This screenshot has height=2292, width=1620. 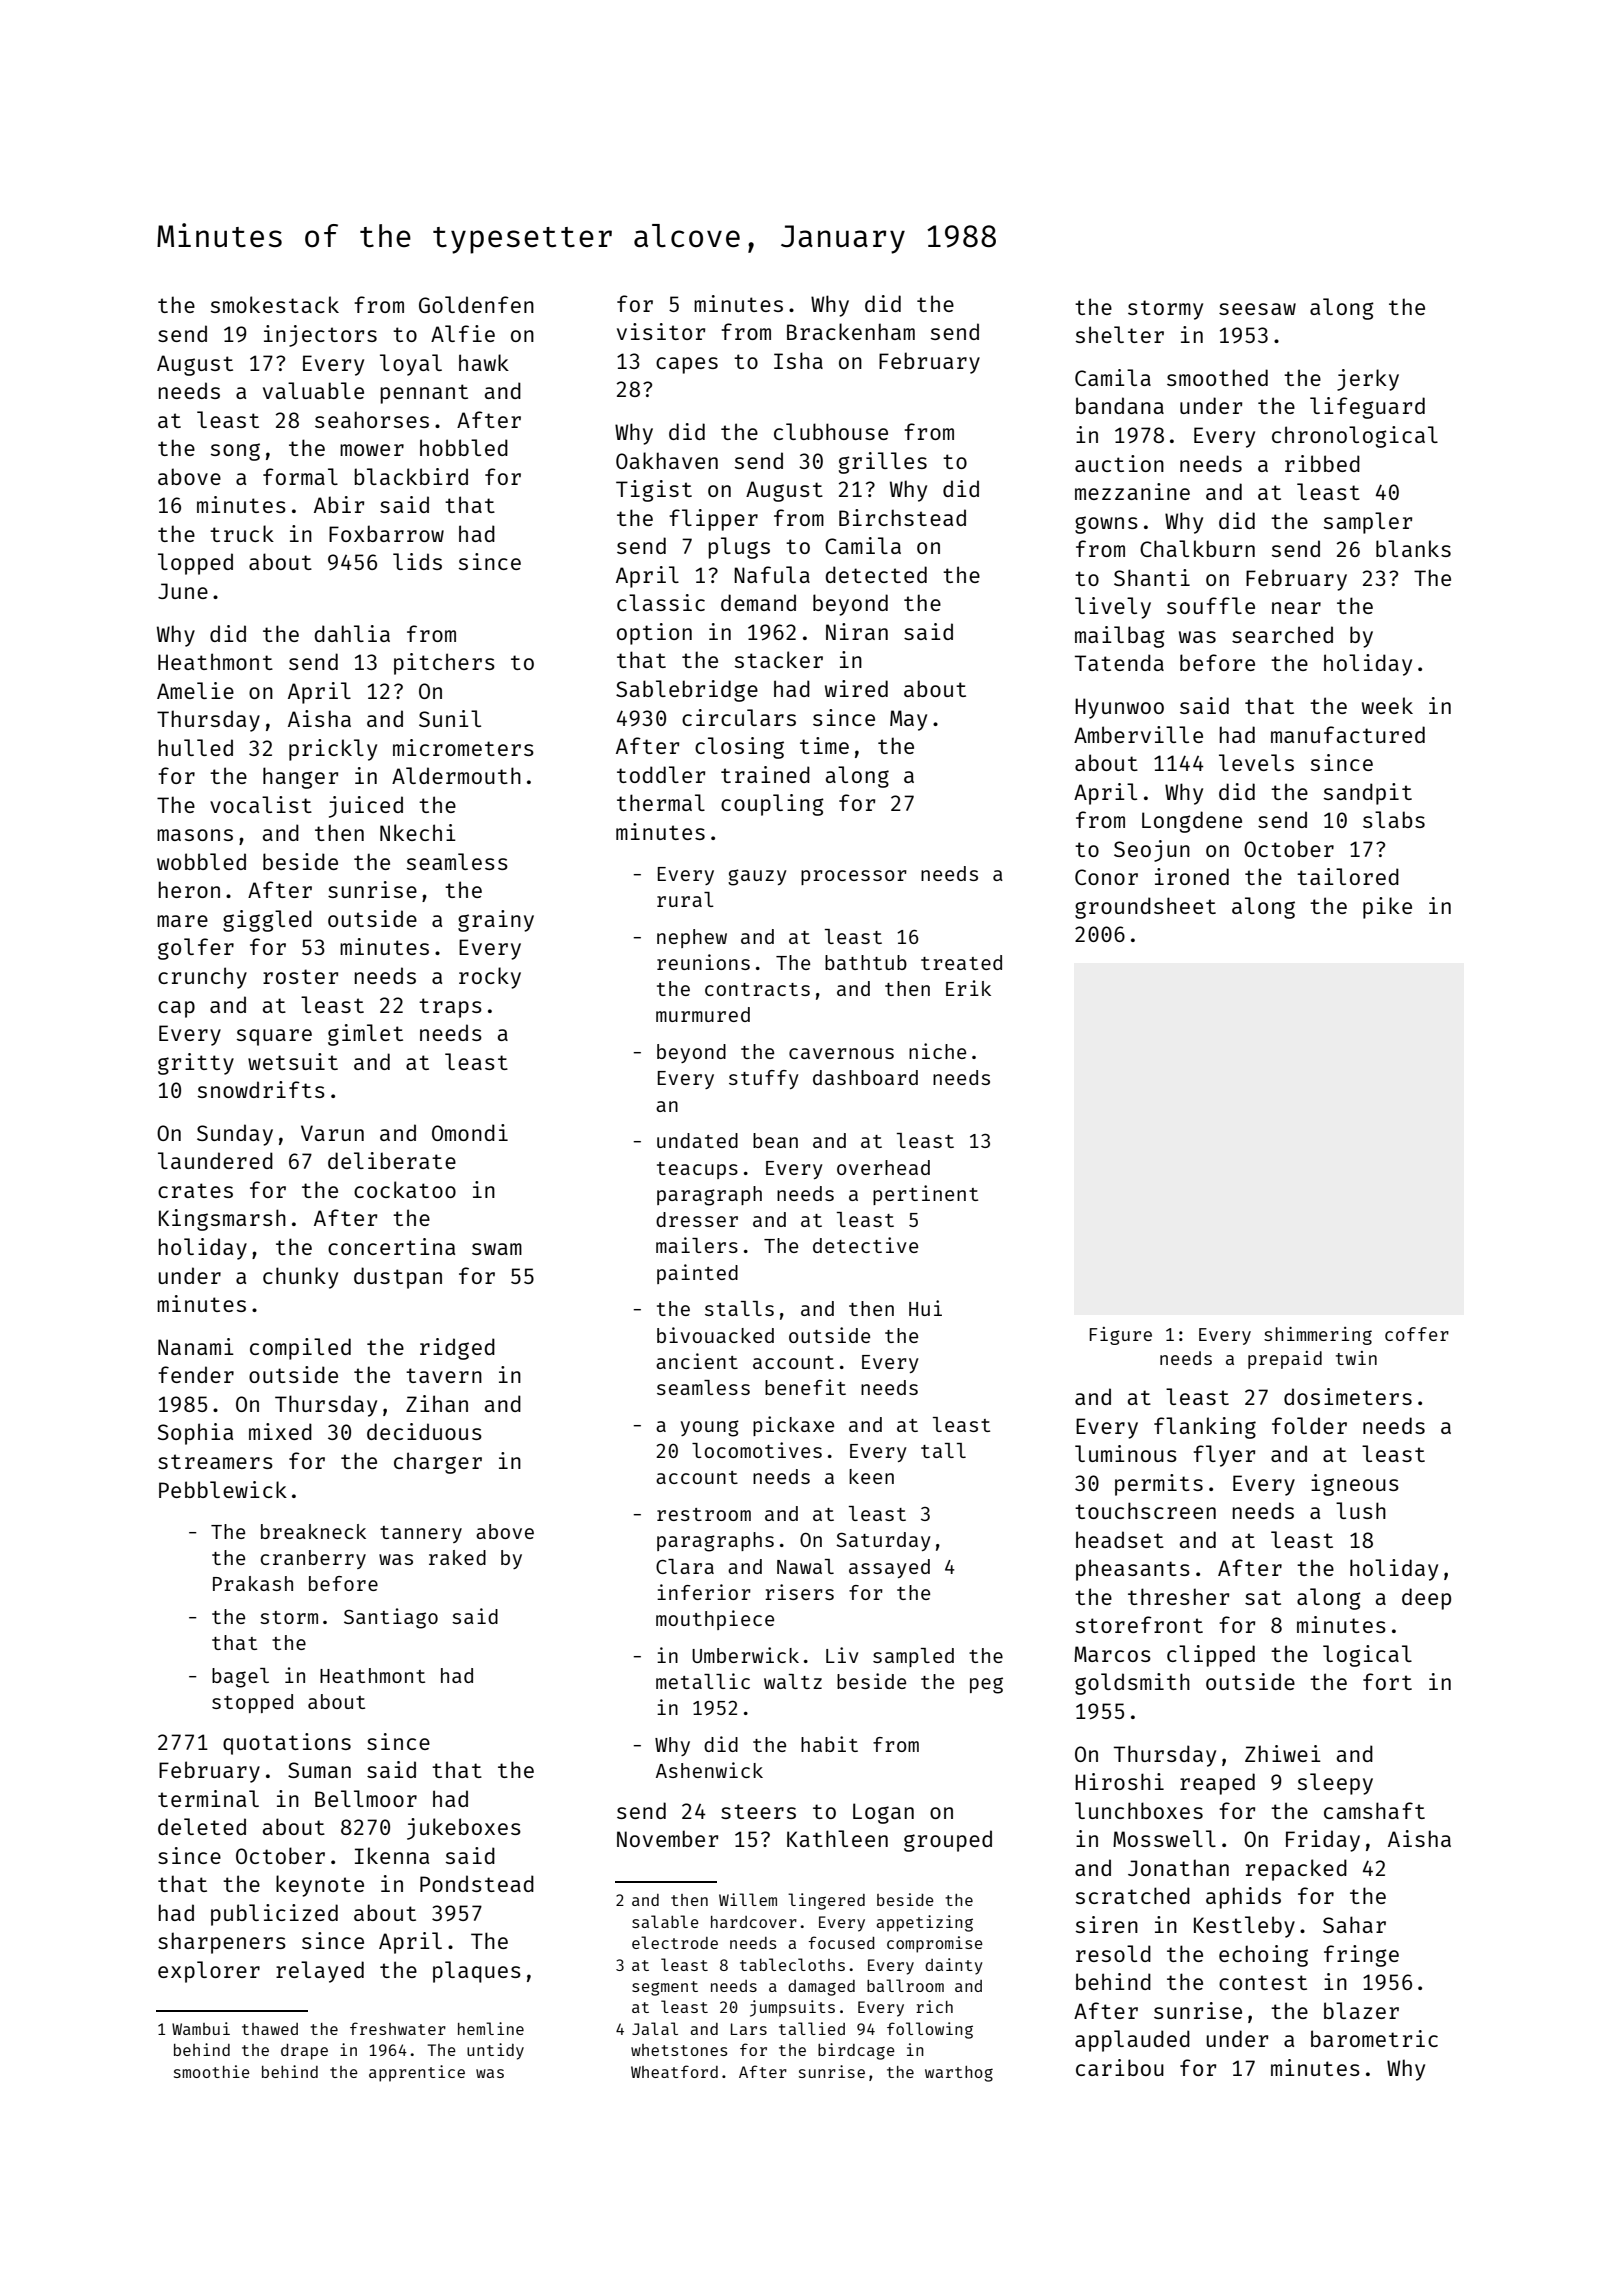 What do you see at coordinates (497, 1249) in the screenshot?
I see `swam` at bounding box center [497, 1249].
